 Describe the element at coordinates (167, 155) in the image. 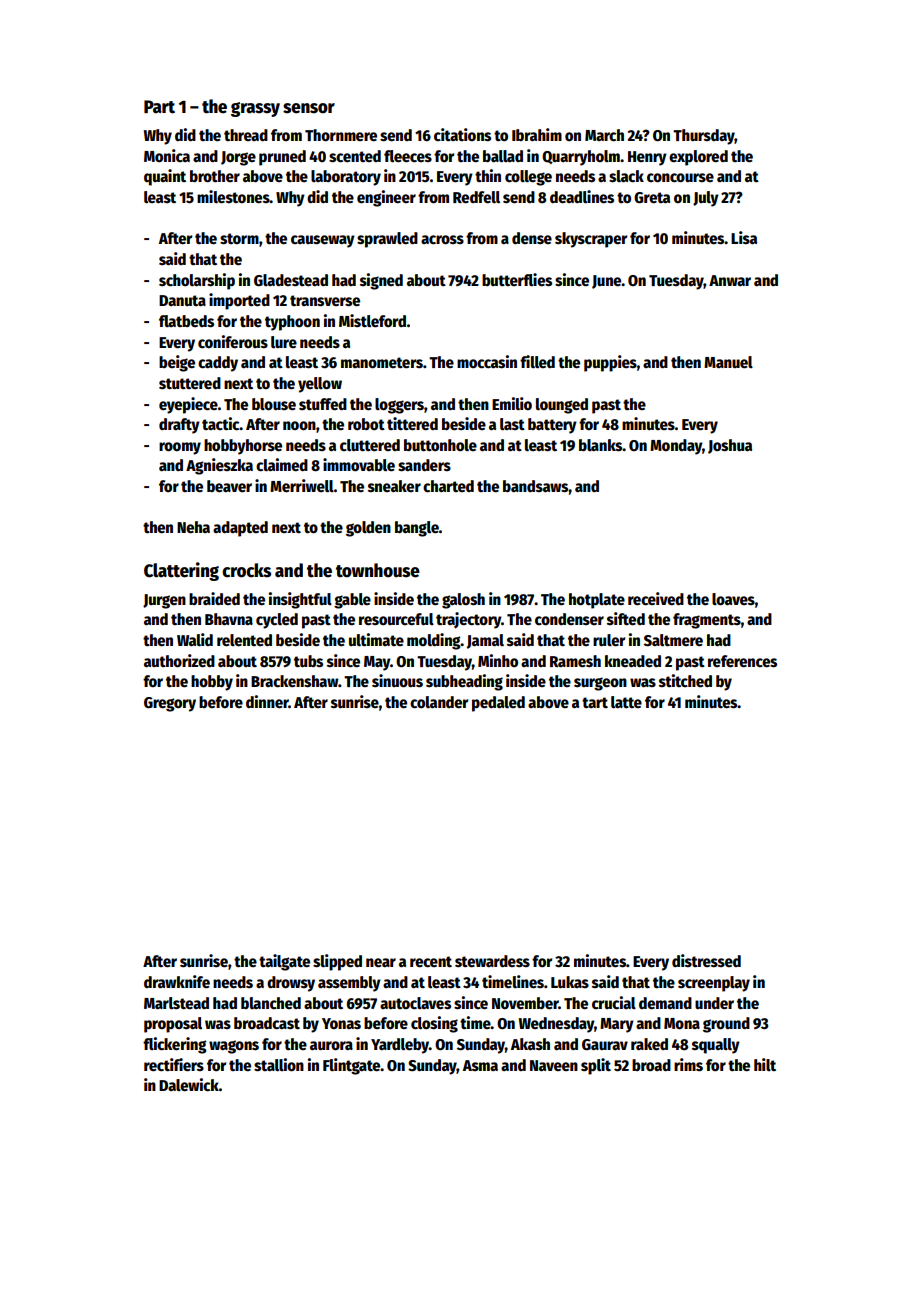

I see `Monica` at that location.
